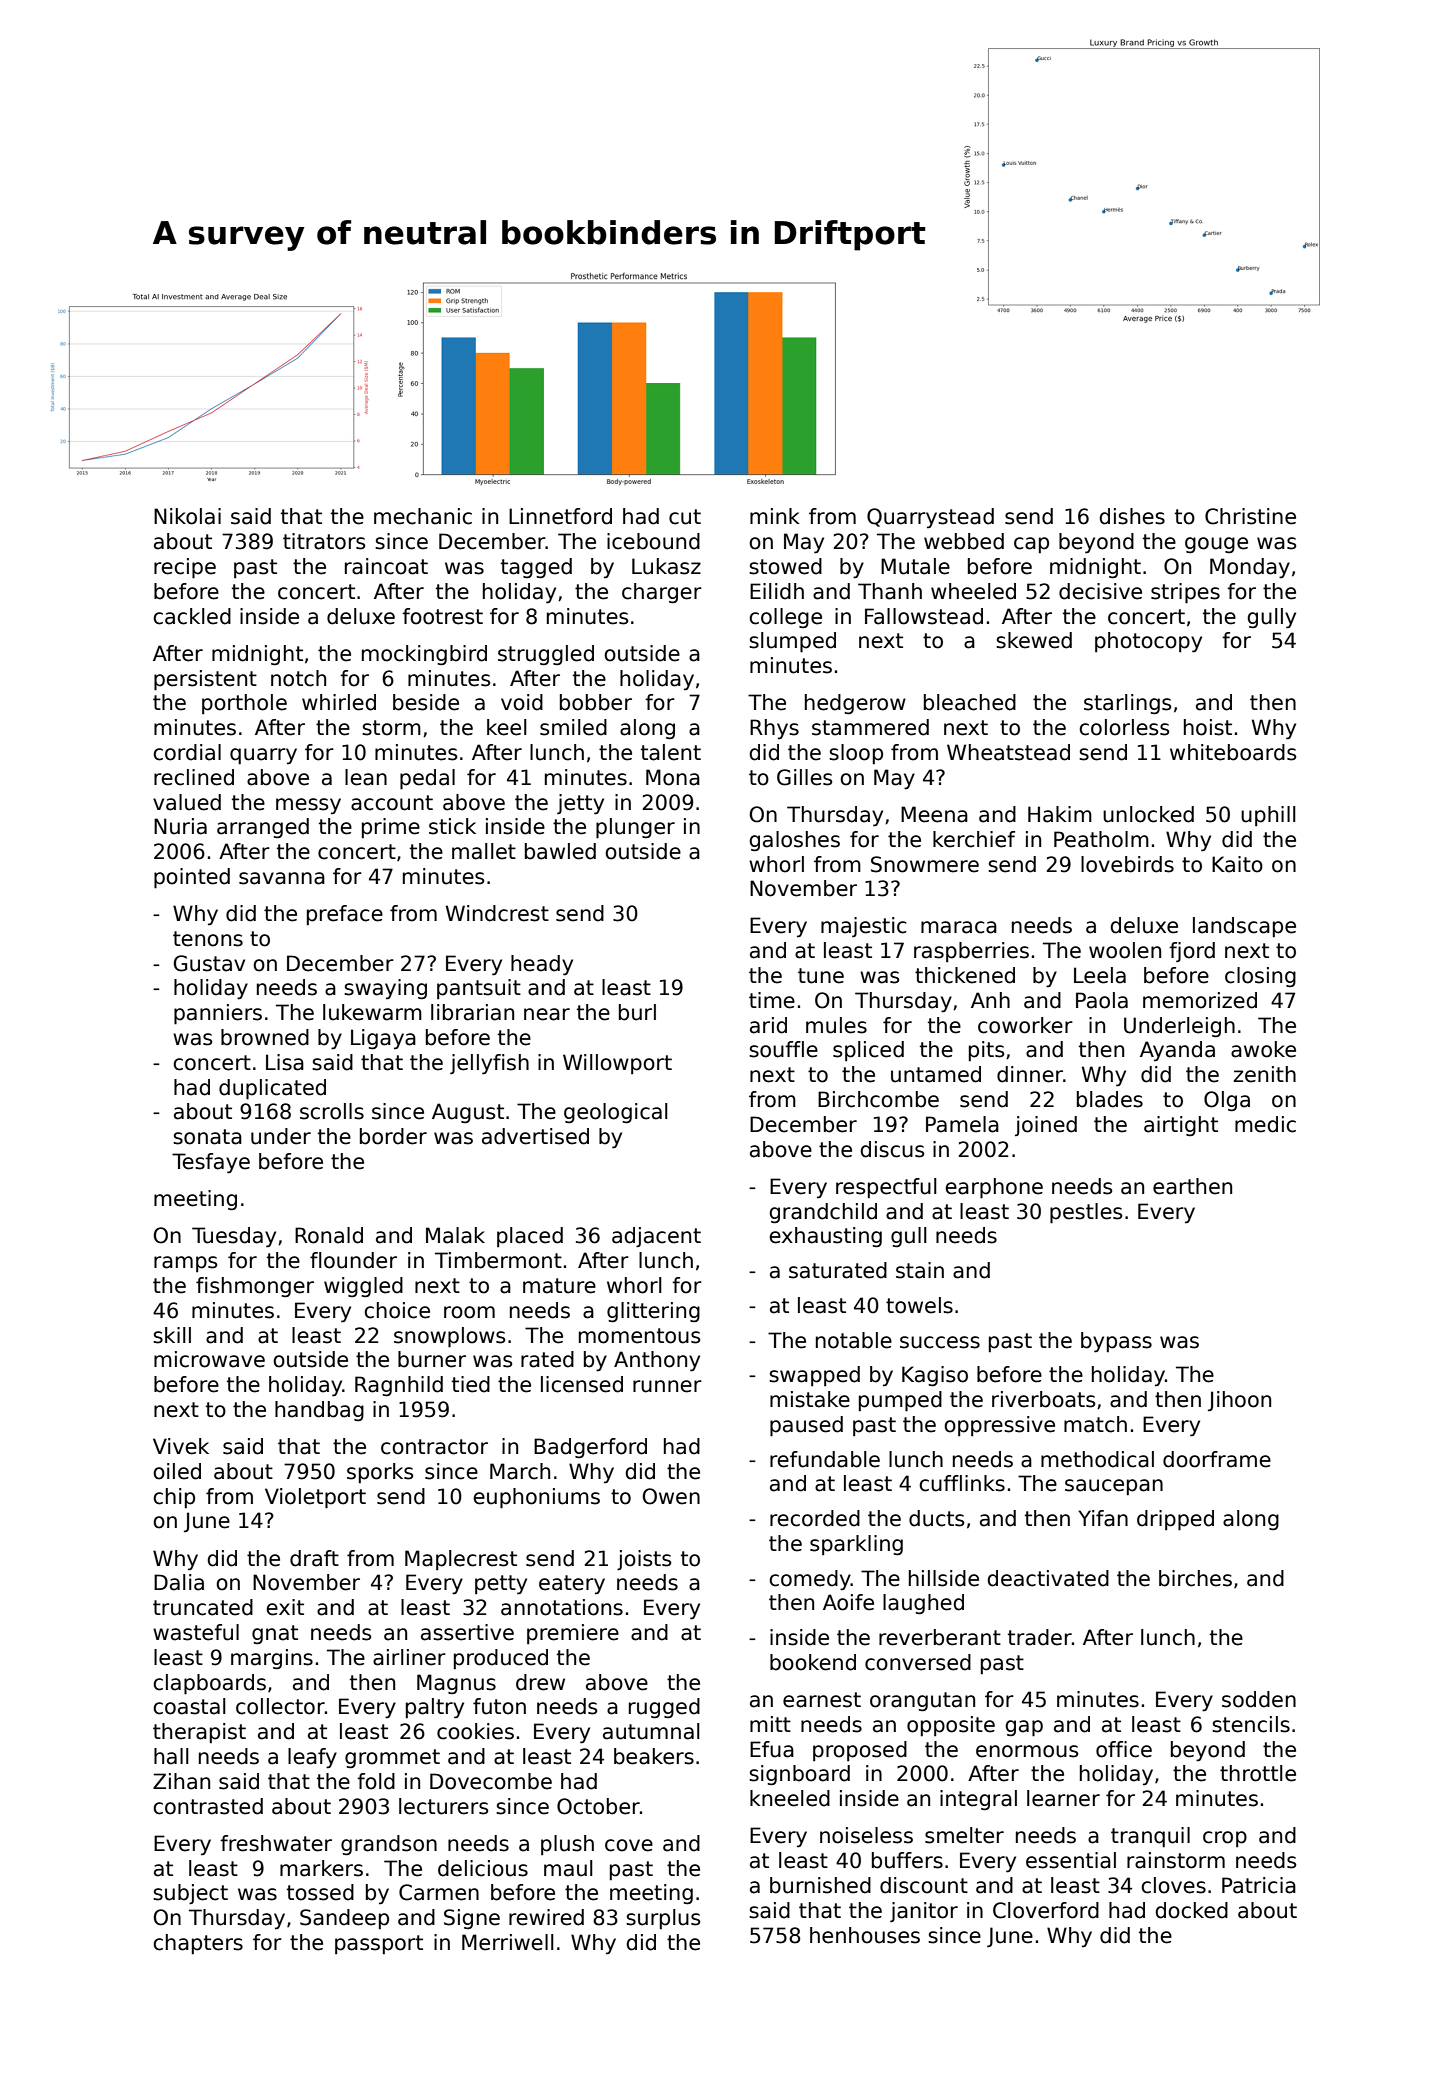 This document has width=1450, height=2100. I want to click on grandson, so click(389, 1845).
